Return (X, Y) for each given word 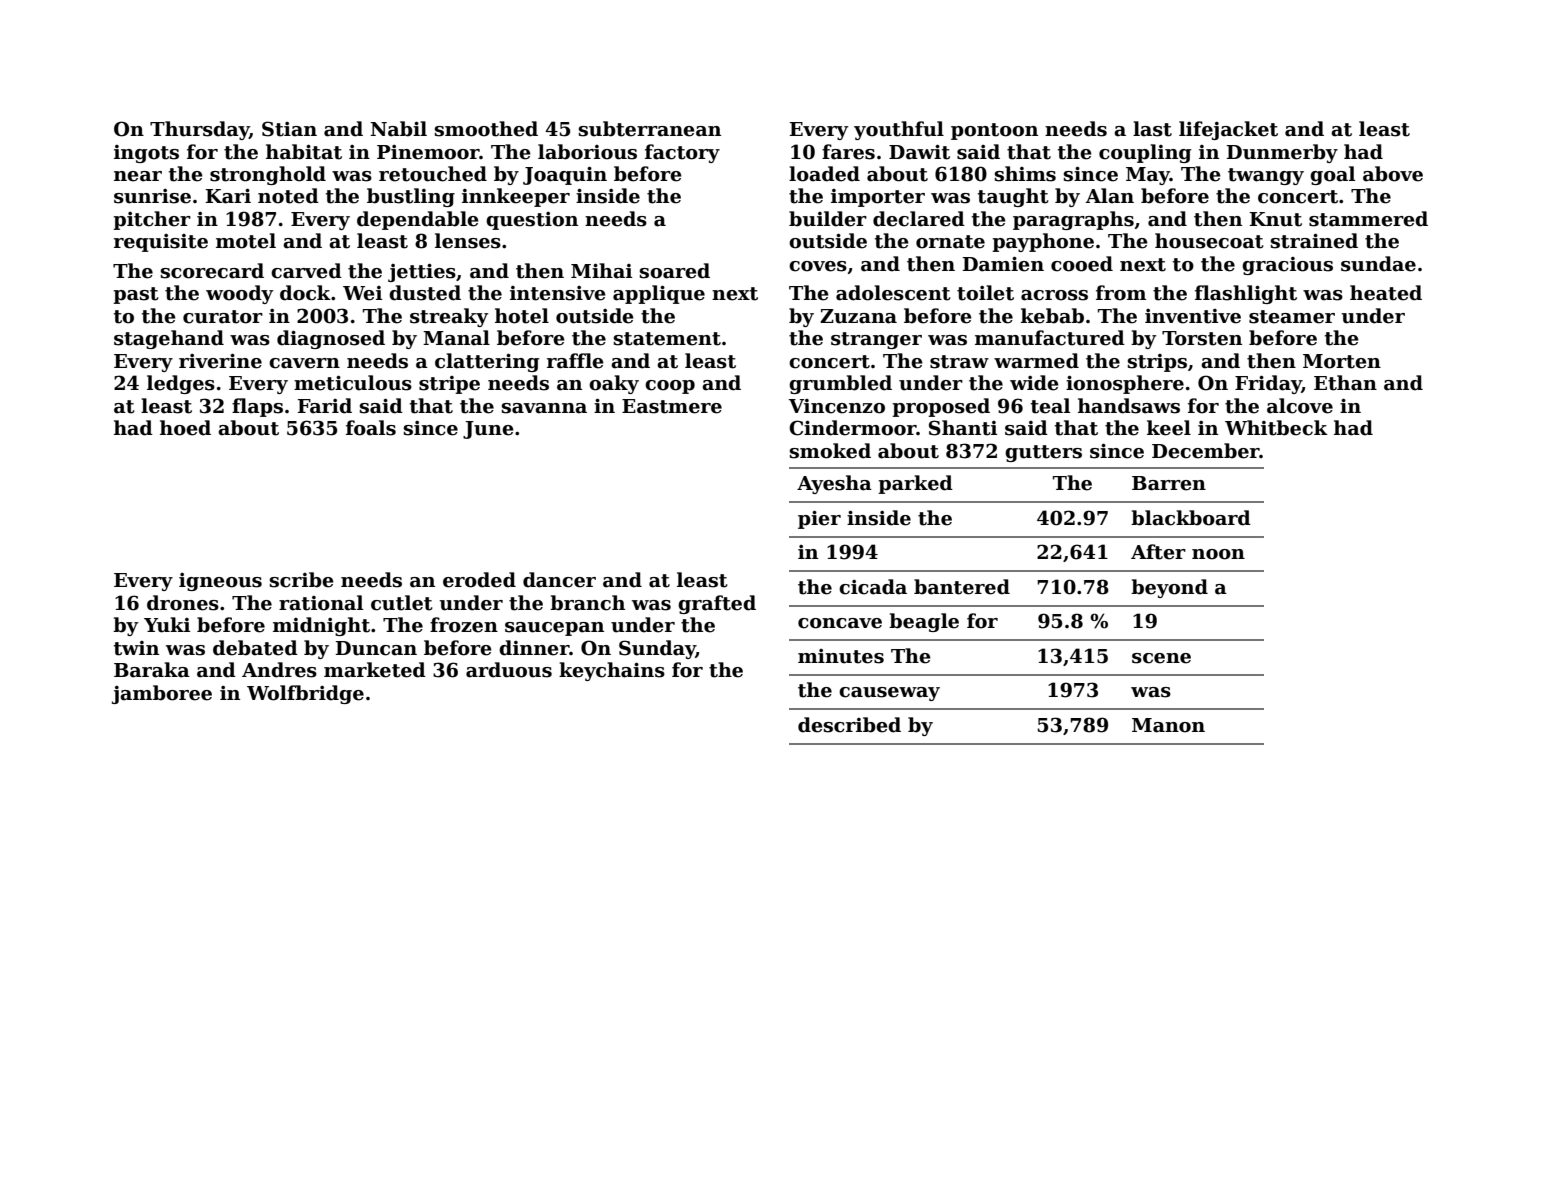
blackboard (1191, 518)
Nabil (398, 129)
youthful (899, 130)
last (1152, 129)
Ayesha (834, 484)
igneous (220, 582)
